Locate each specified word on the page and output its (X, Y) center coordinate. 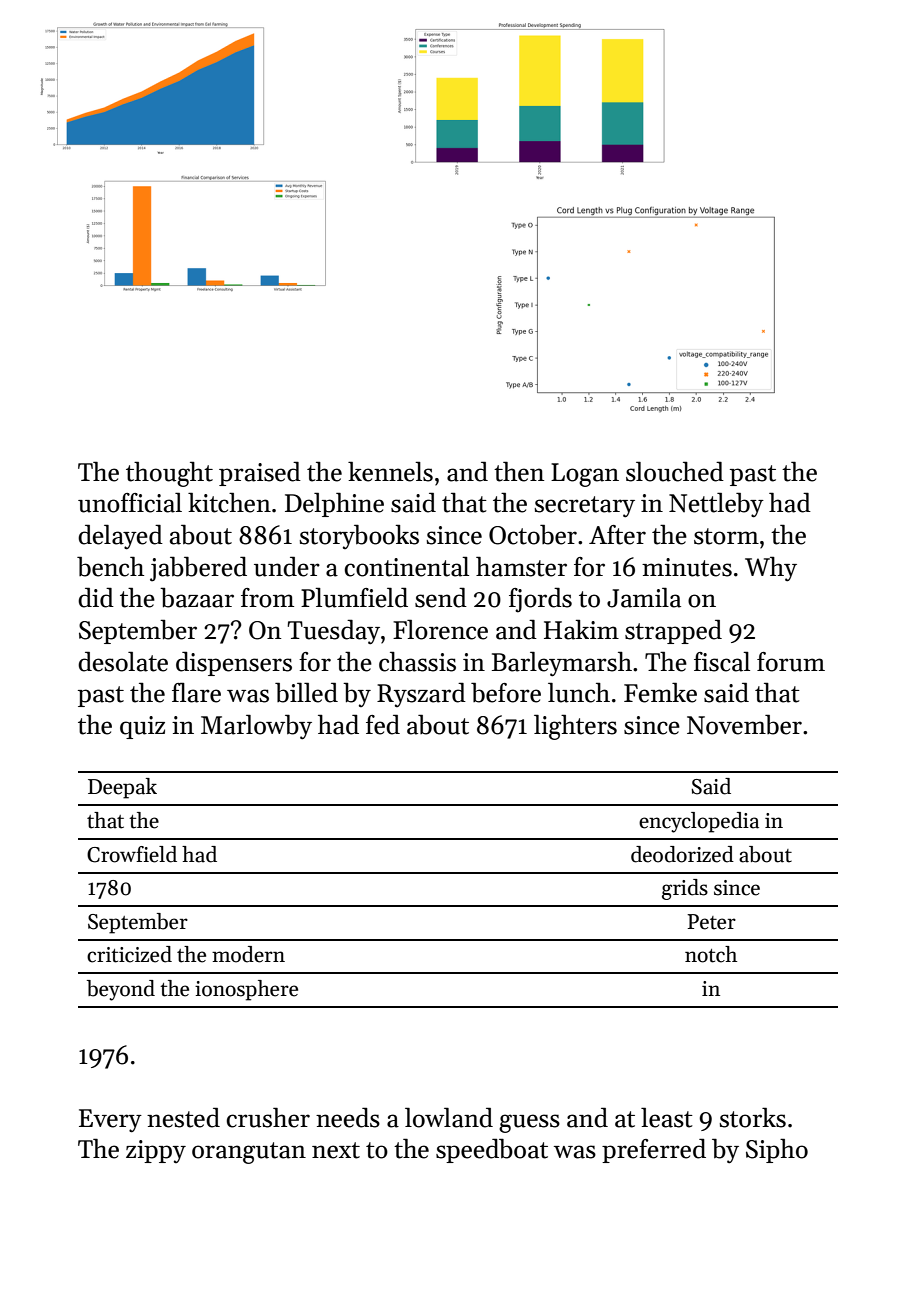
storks (752, 1117)
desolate (123, 661)
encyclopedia (699, 822)
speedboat (492, 1150)
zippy (156, 1151)
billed (306, 692)
